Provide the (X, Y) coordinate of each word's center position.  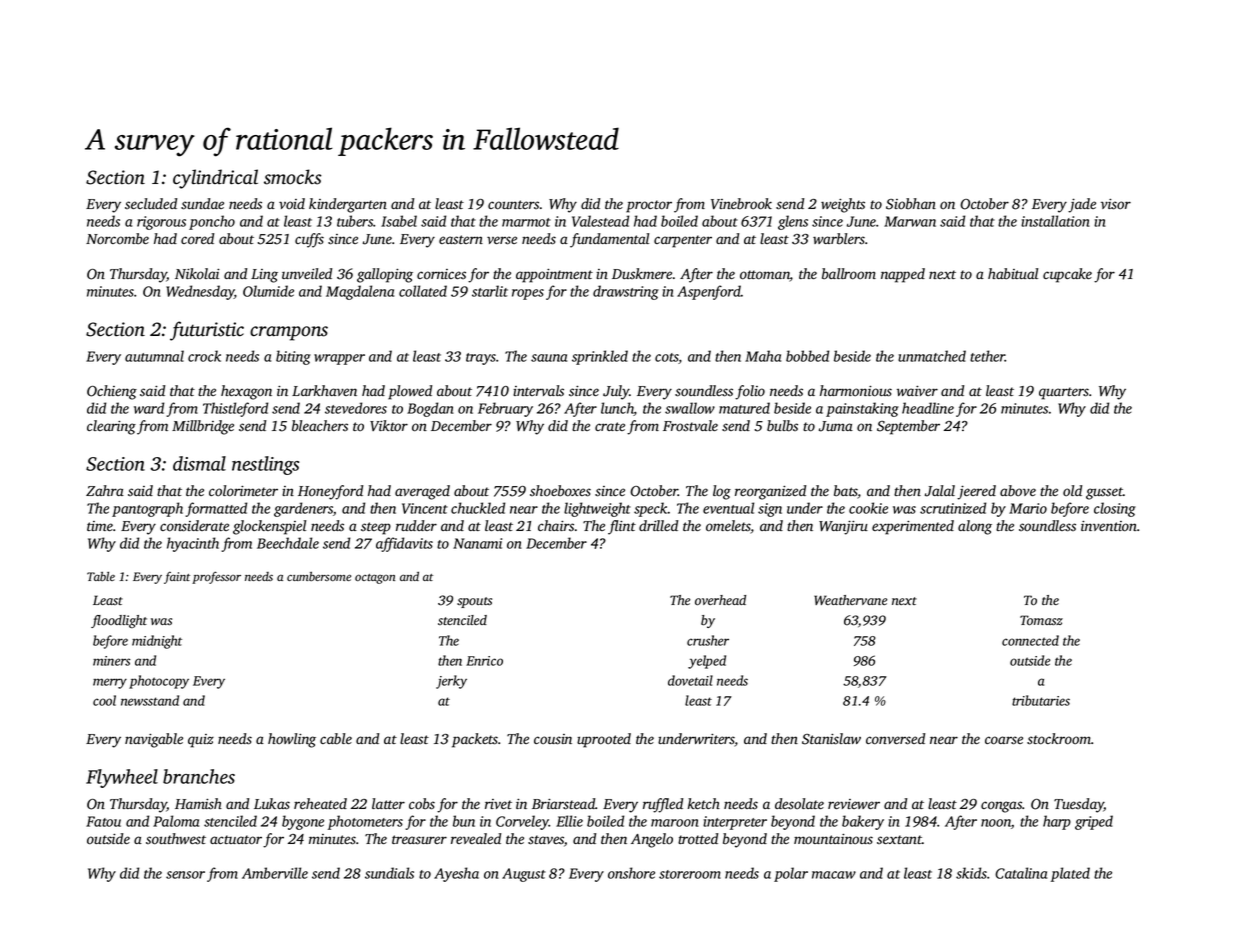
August (524, 875)
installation (1055, 221)
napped (903, 275)
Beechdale (288, 543)
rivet (498, 804)
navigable (154, 740)
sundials (389, 873)
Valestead (600, 221)
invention (1109, 526)
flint (622, 527)
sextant (899, 839)
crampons (289, 333)
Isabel (399, 221)
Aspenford (709, 292)
